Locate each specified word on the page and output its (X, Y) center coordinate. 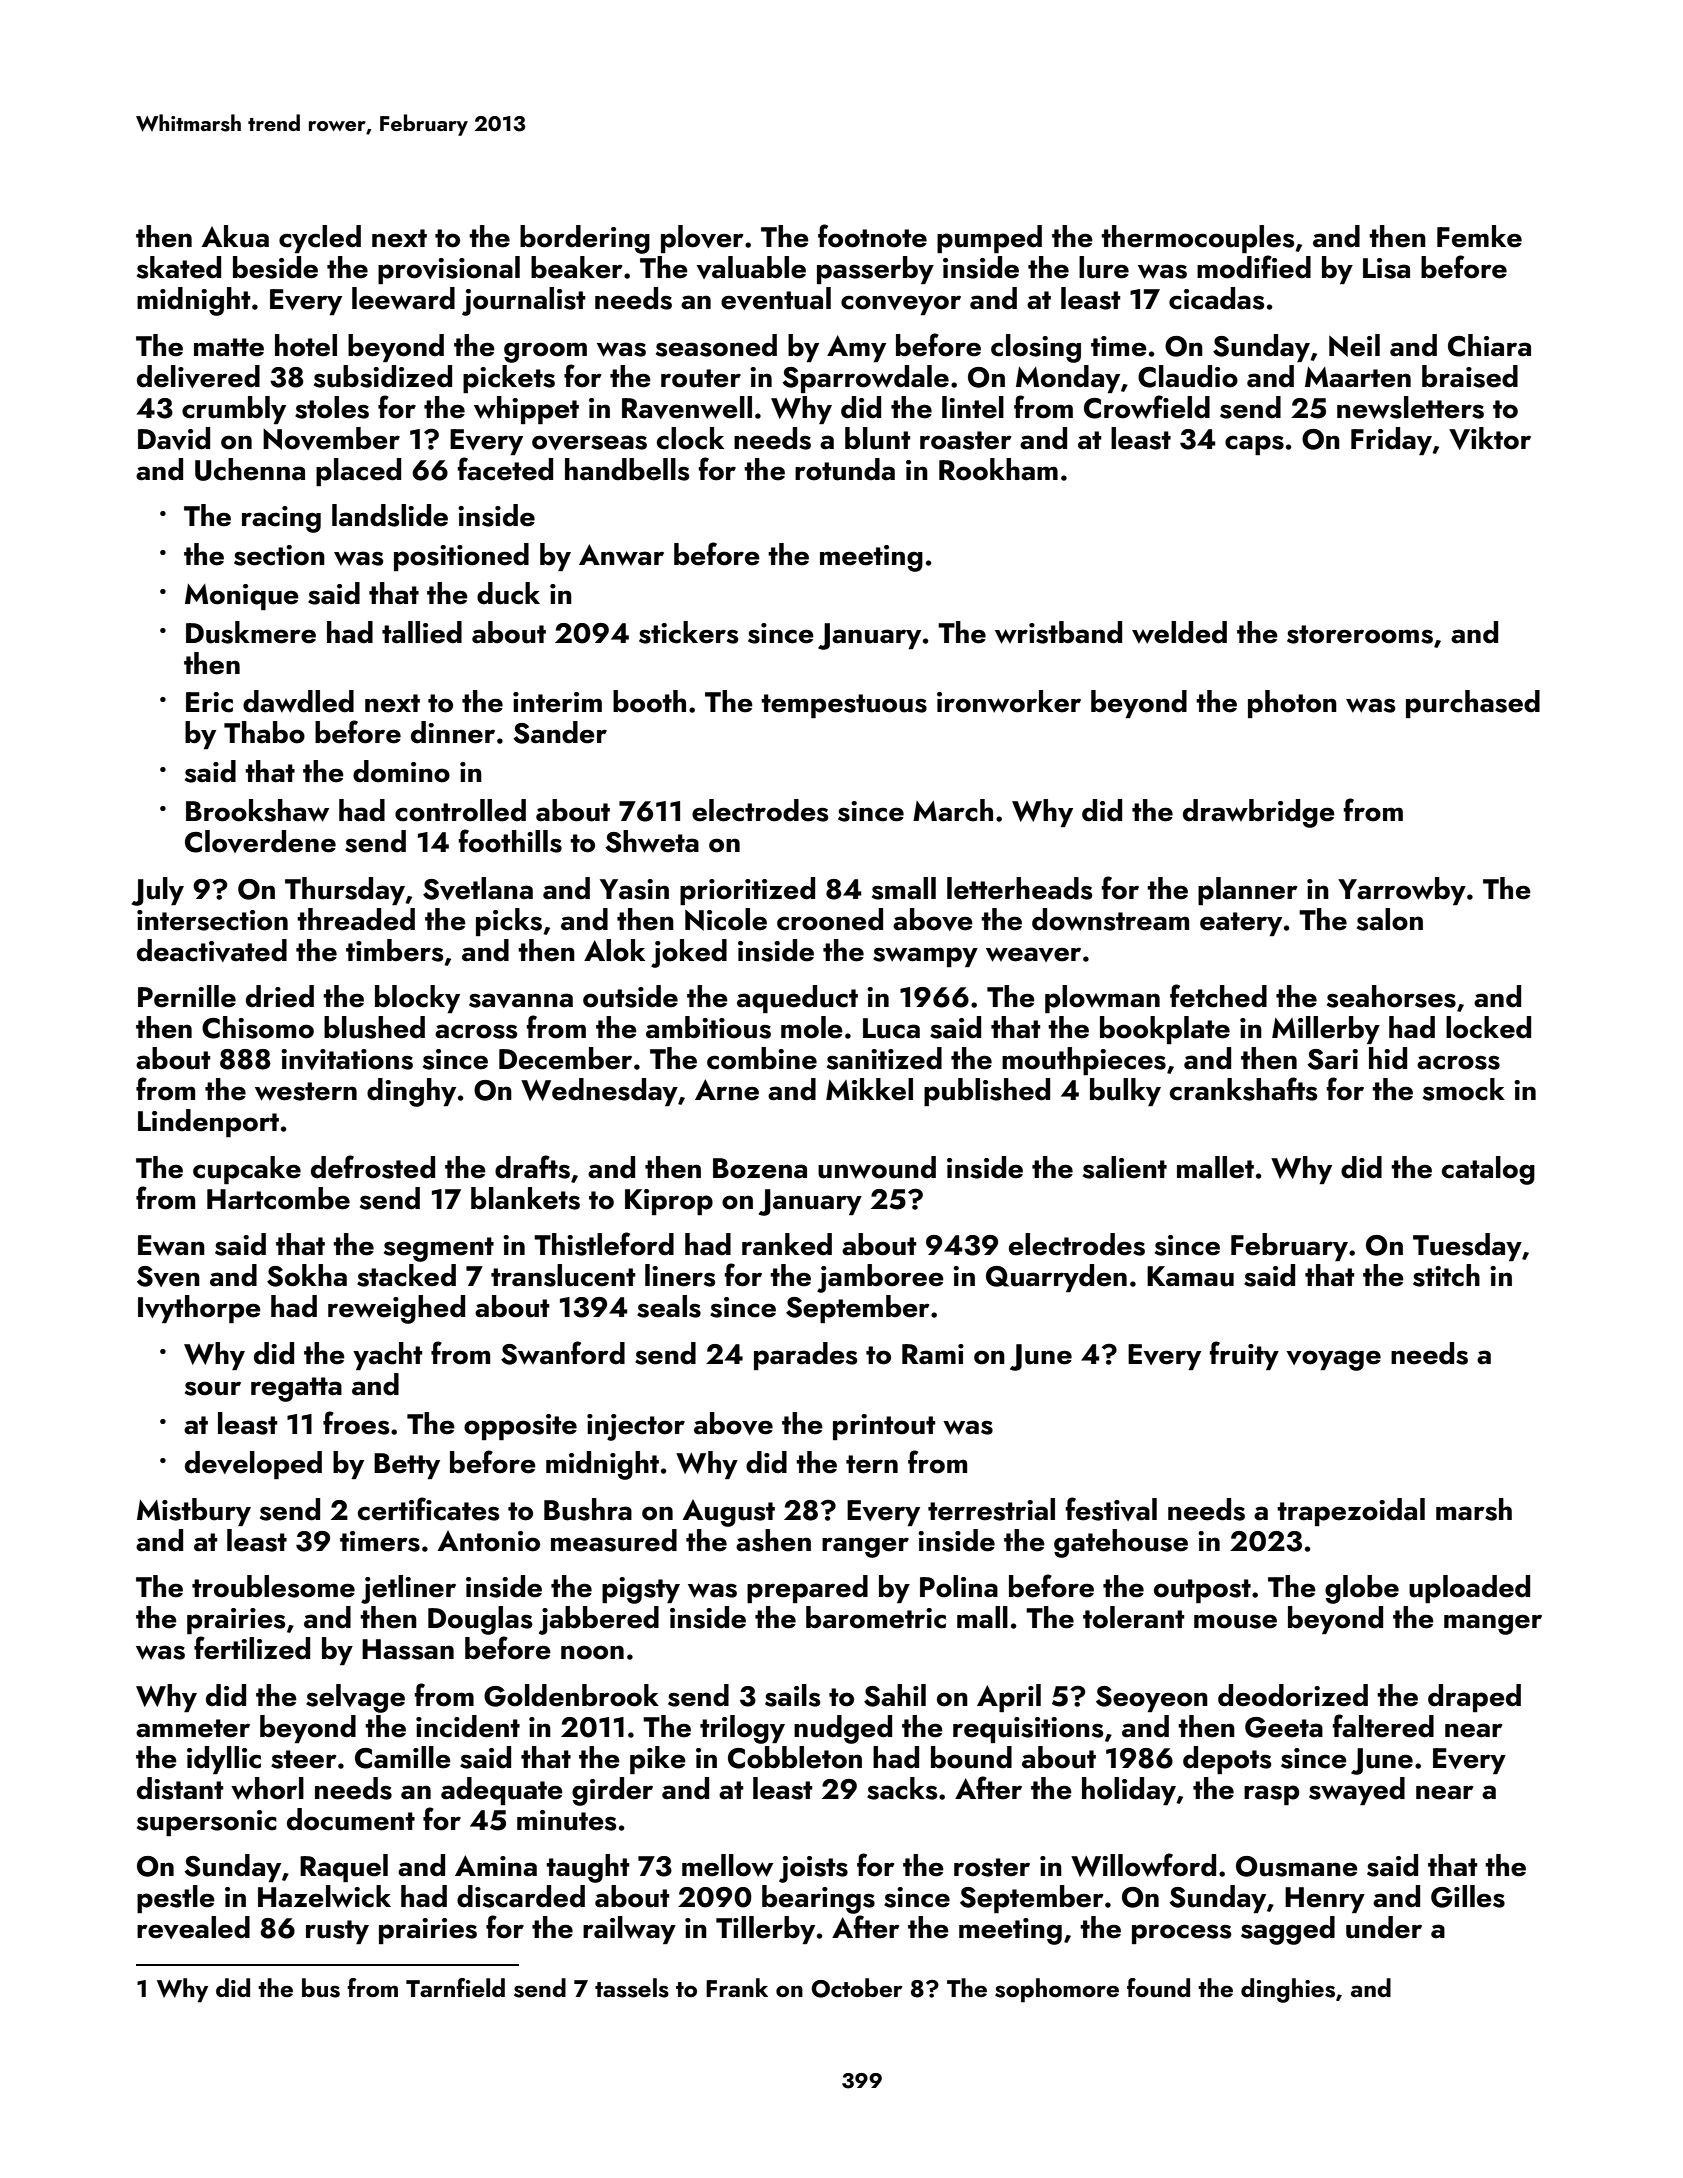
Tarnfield (455, 1987)
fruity (1244, 1355)
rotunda (845, 469)
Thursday (345, 891)
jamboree (880, 1278)
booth (649, 701)
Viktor (1490, 438)
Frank (737, 1987)
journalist (524, 301)
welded (1179, 632)
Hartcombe (278, 1198)
